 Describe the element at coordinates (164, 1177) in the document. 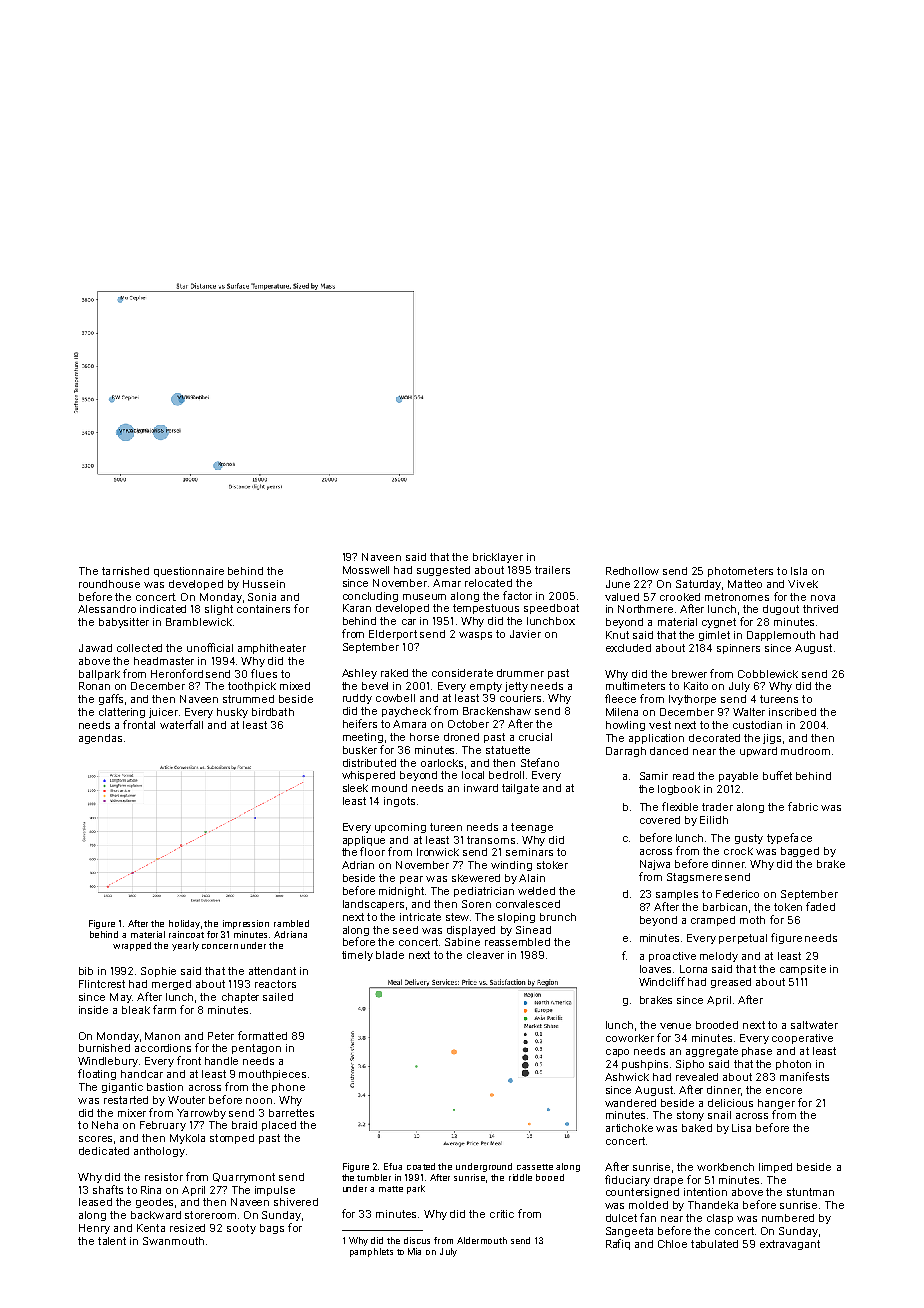

I see `resistor` at that location.
